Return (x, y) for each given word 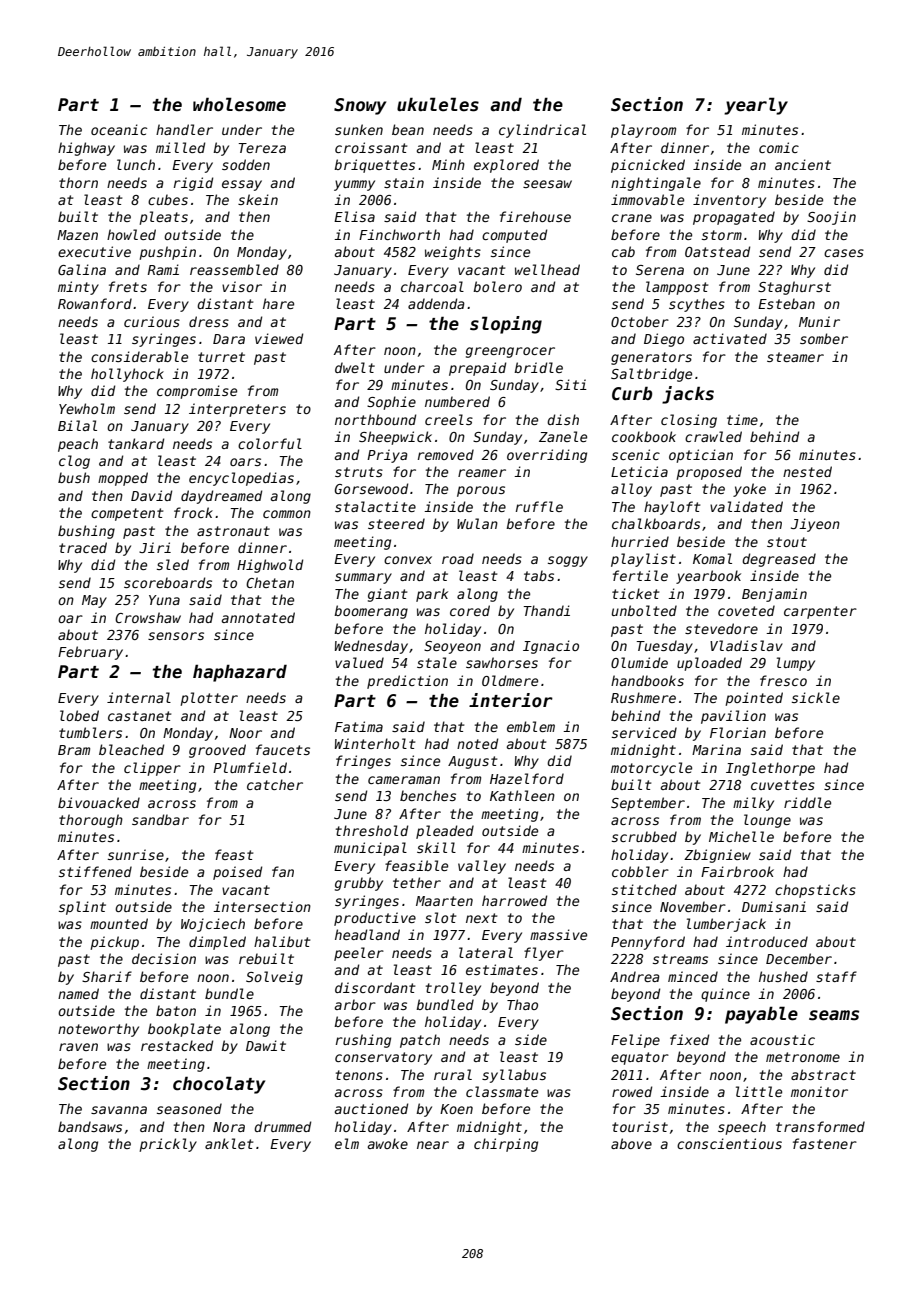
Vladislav (746, 645)
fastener (825, 1143)
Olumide (639, 662)
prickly (168, 1145)
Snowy (360, 106)
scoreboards (168, 582)
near (433, 1145)
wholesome (239, 104)
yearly (756, 106)
